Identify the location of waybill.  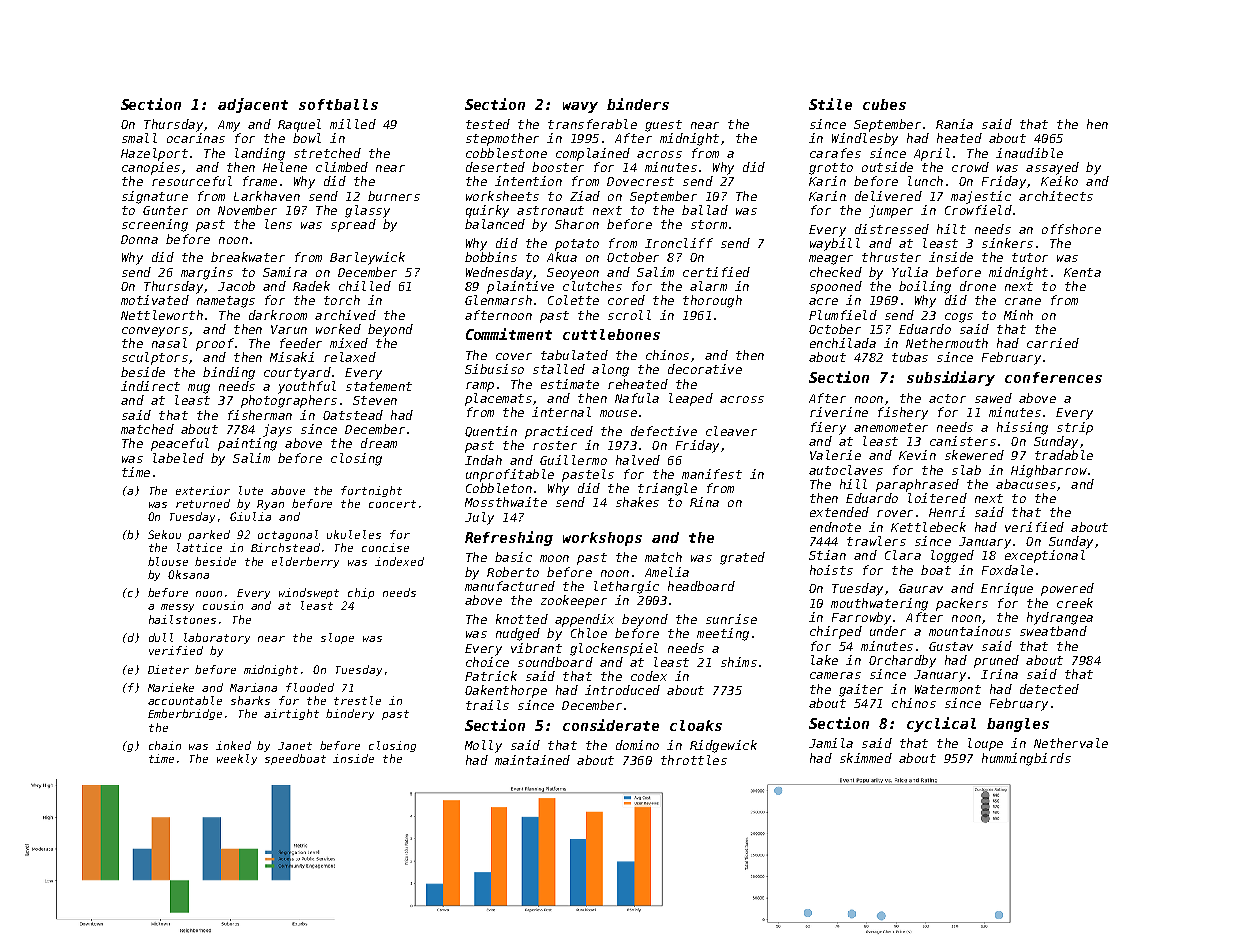
(835, 244).
